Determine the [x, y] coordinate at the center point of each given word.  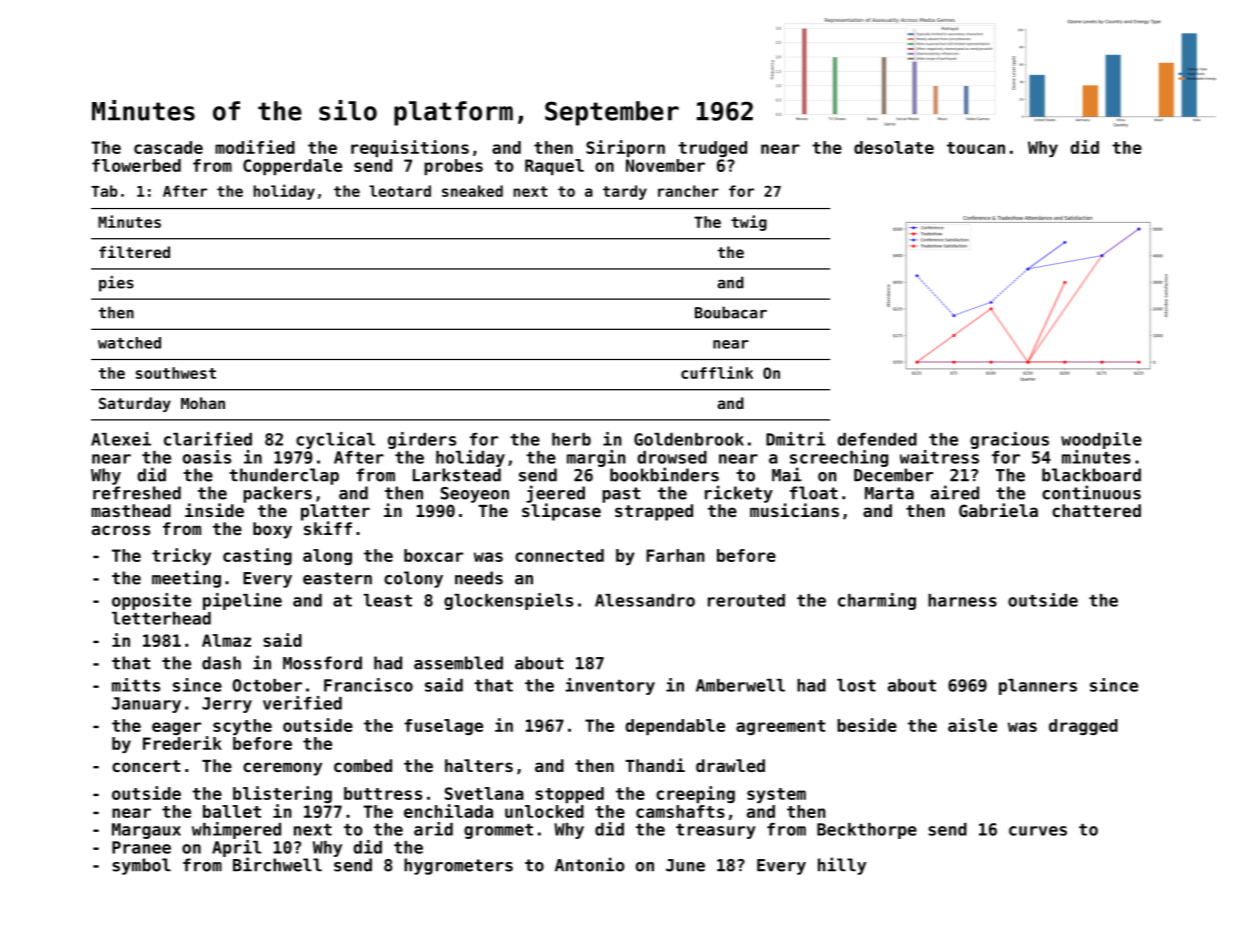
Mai [787, 474]
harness [962, 600]
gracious [1009, 440]
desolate [894, 147]
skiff [328, 528]
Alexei [121, 439]
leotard [400, 191]
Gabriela [998, 510]
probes [453, 167]
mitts [136, 685]
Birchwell [277, 864]
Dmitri [796, 439]
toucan [976, 148]
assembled [458, 663]
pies [116, 284]
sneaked [472, 191]
